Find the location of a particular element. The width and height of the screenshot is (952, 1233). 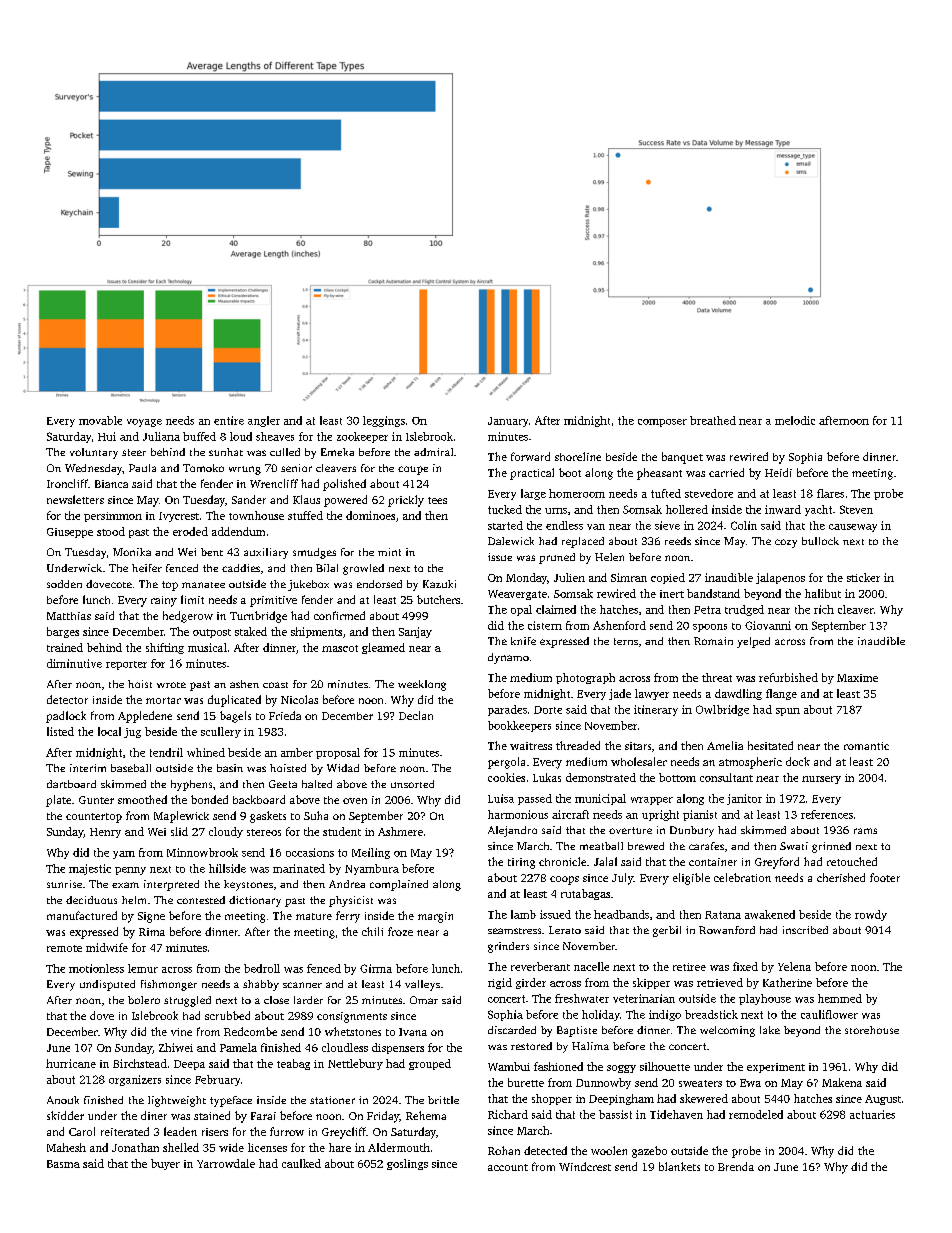

movable is located at coordinates (100, 420).
